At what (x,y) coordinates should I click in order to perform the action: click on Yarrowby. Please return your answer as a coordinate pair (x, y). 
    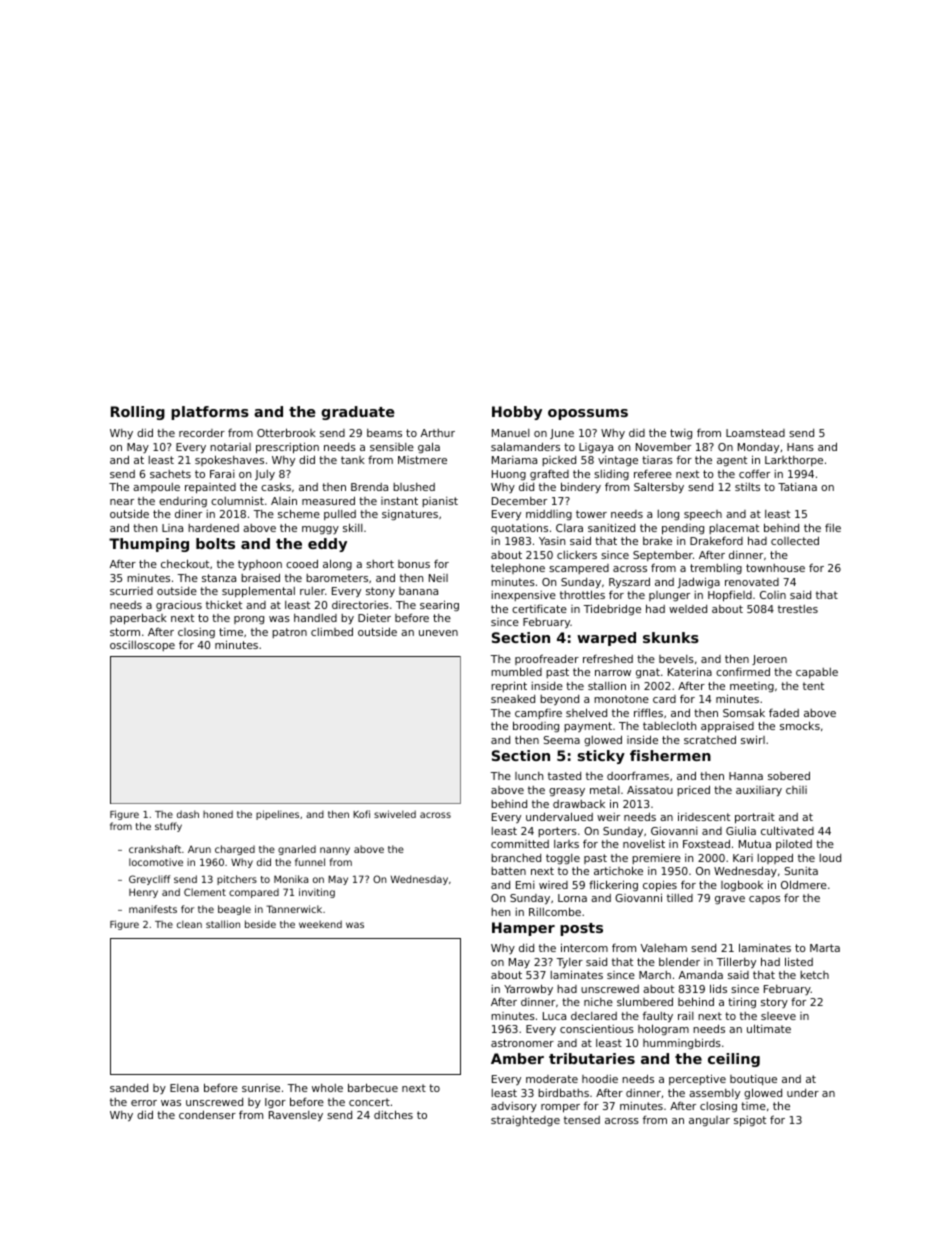
    Looking at the image, I should click on (528, 990).
